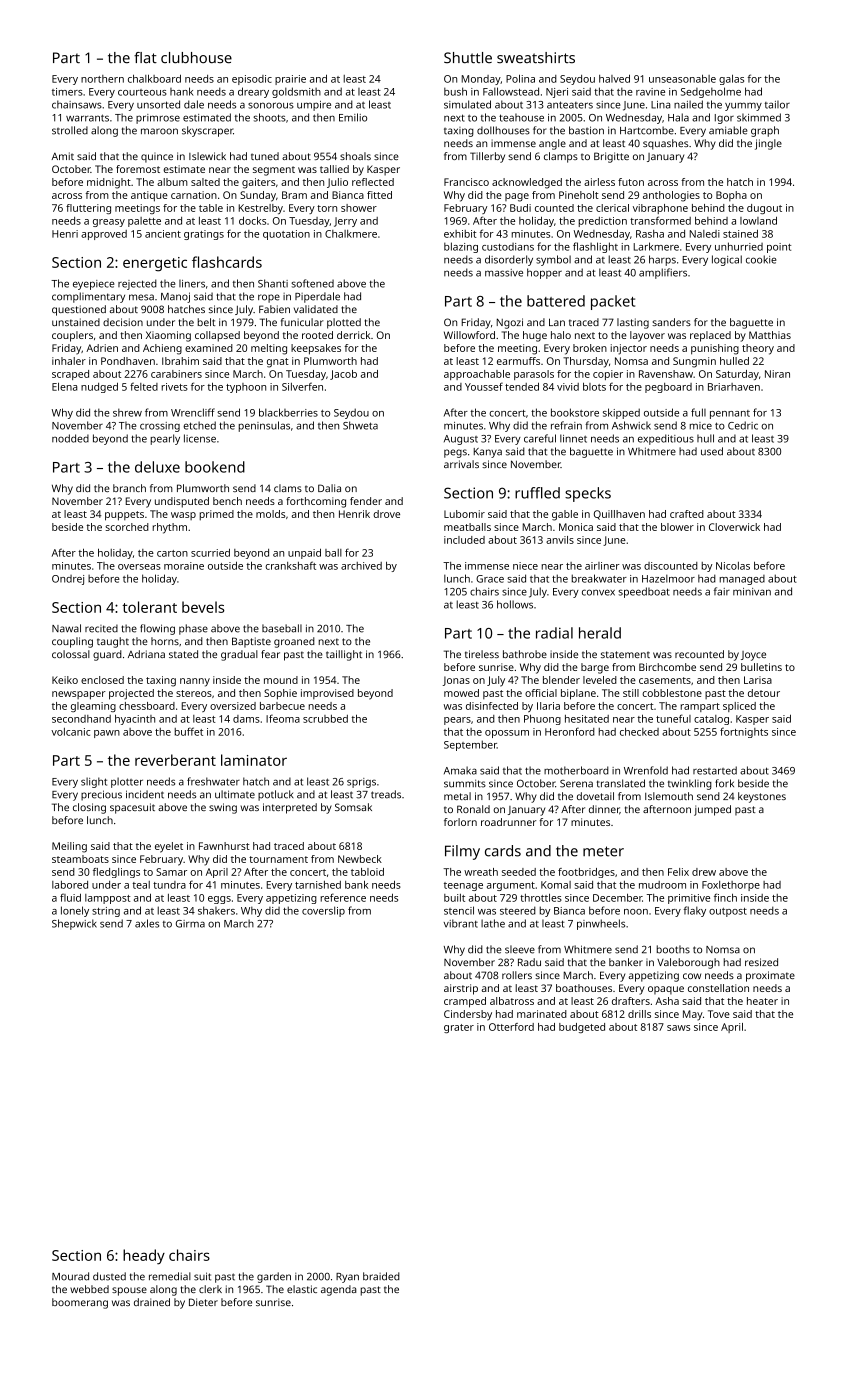 The width and height of the page is (849, 1400). Describe the element at coordinates (662, 260) in the page. I see `harps` at that location.
